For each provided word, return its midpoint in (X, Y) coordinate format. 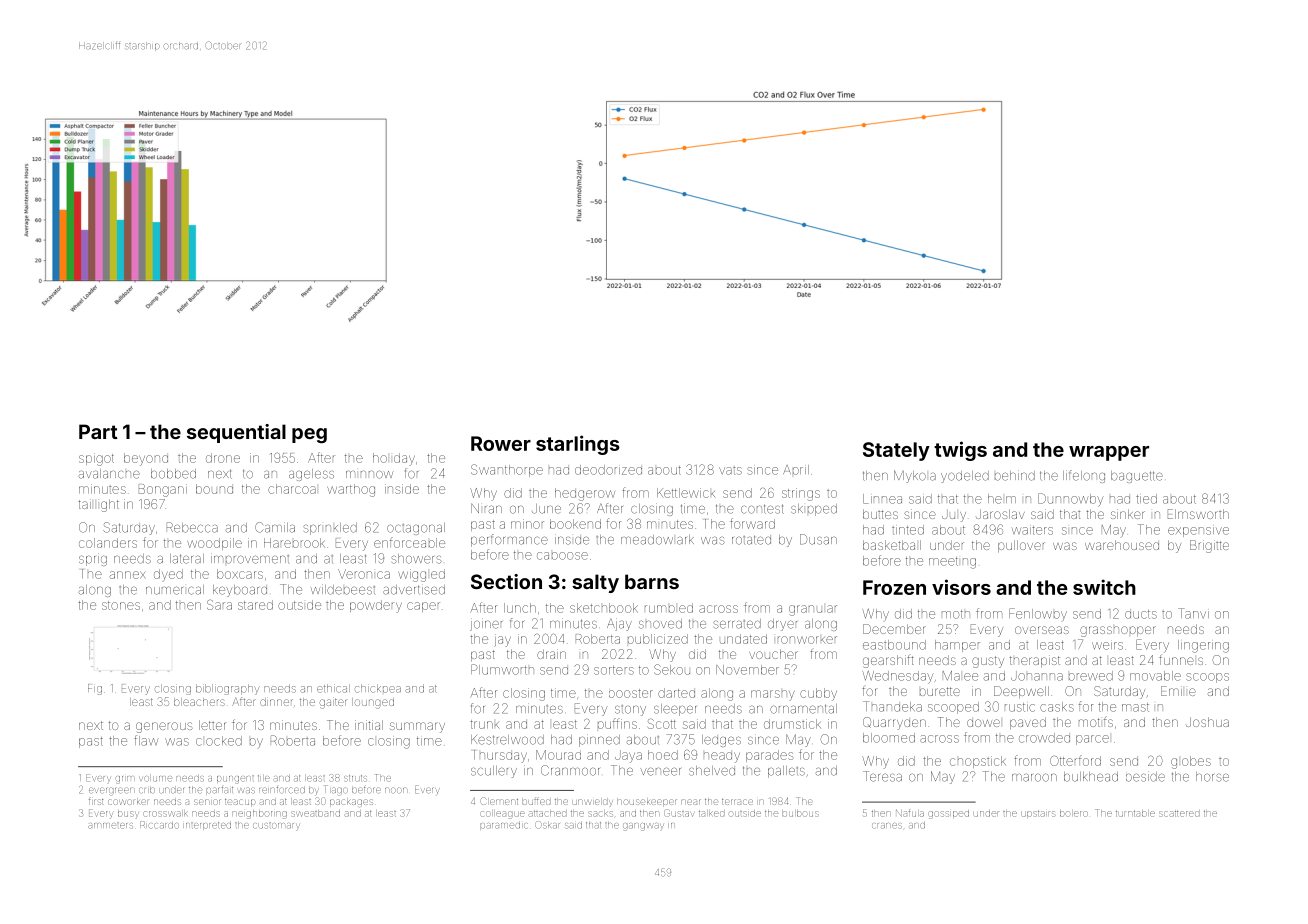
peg (309, 435)
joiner (486, 626)
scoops (1208, 678)
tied (1146, 499)
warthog (351, 490)
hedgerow (585, 494)
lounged (373, 703)
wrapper (1109, 453)
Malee (960, 676)
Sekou (672, 669)
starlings (578, 445)
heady (722, 757)
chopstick (978, 762)
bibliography (228, 689)
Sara (219, 604)
